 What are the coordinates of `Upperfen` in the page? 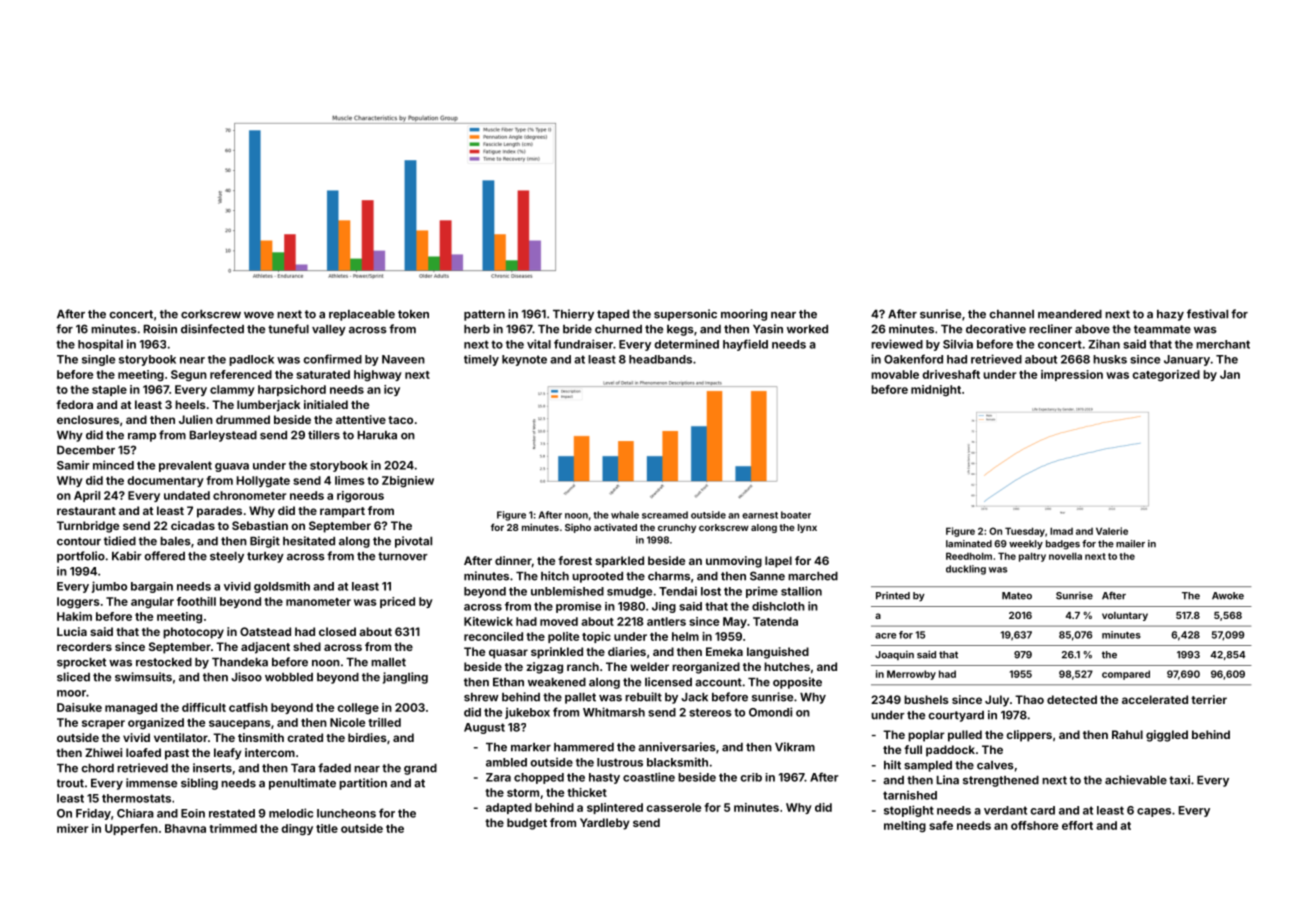 It's located at (131, 829).
